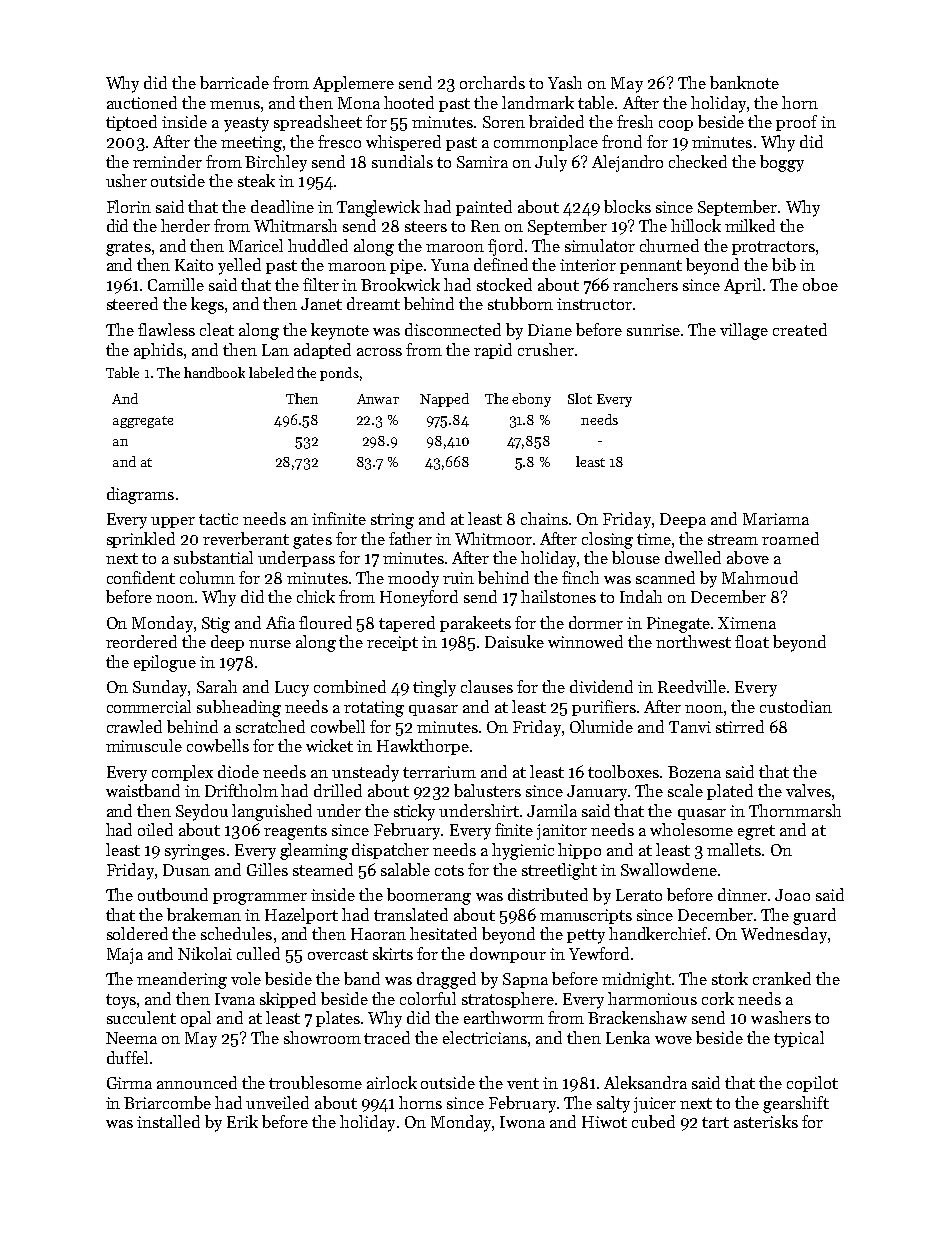  Describe the element at coordinates (580, 398) in the screenshot. I see `Slot` at that location.
